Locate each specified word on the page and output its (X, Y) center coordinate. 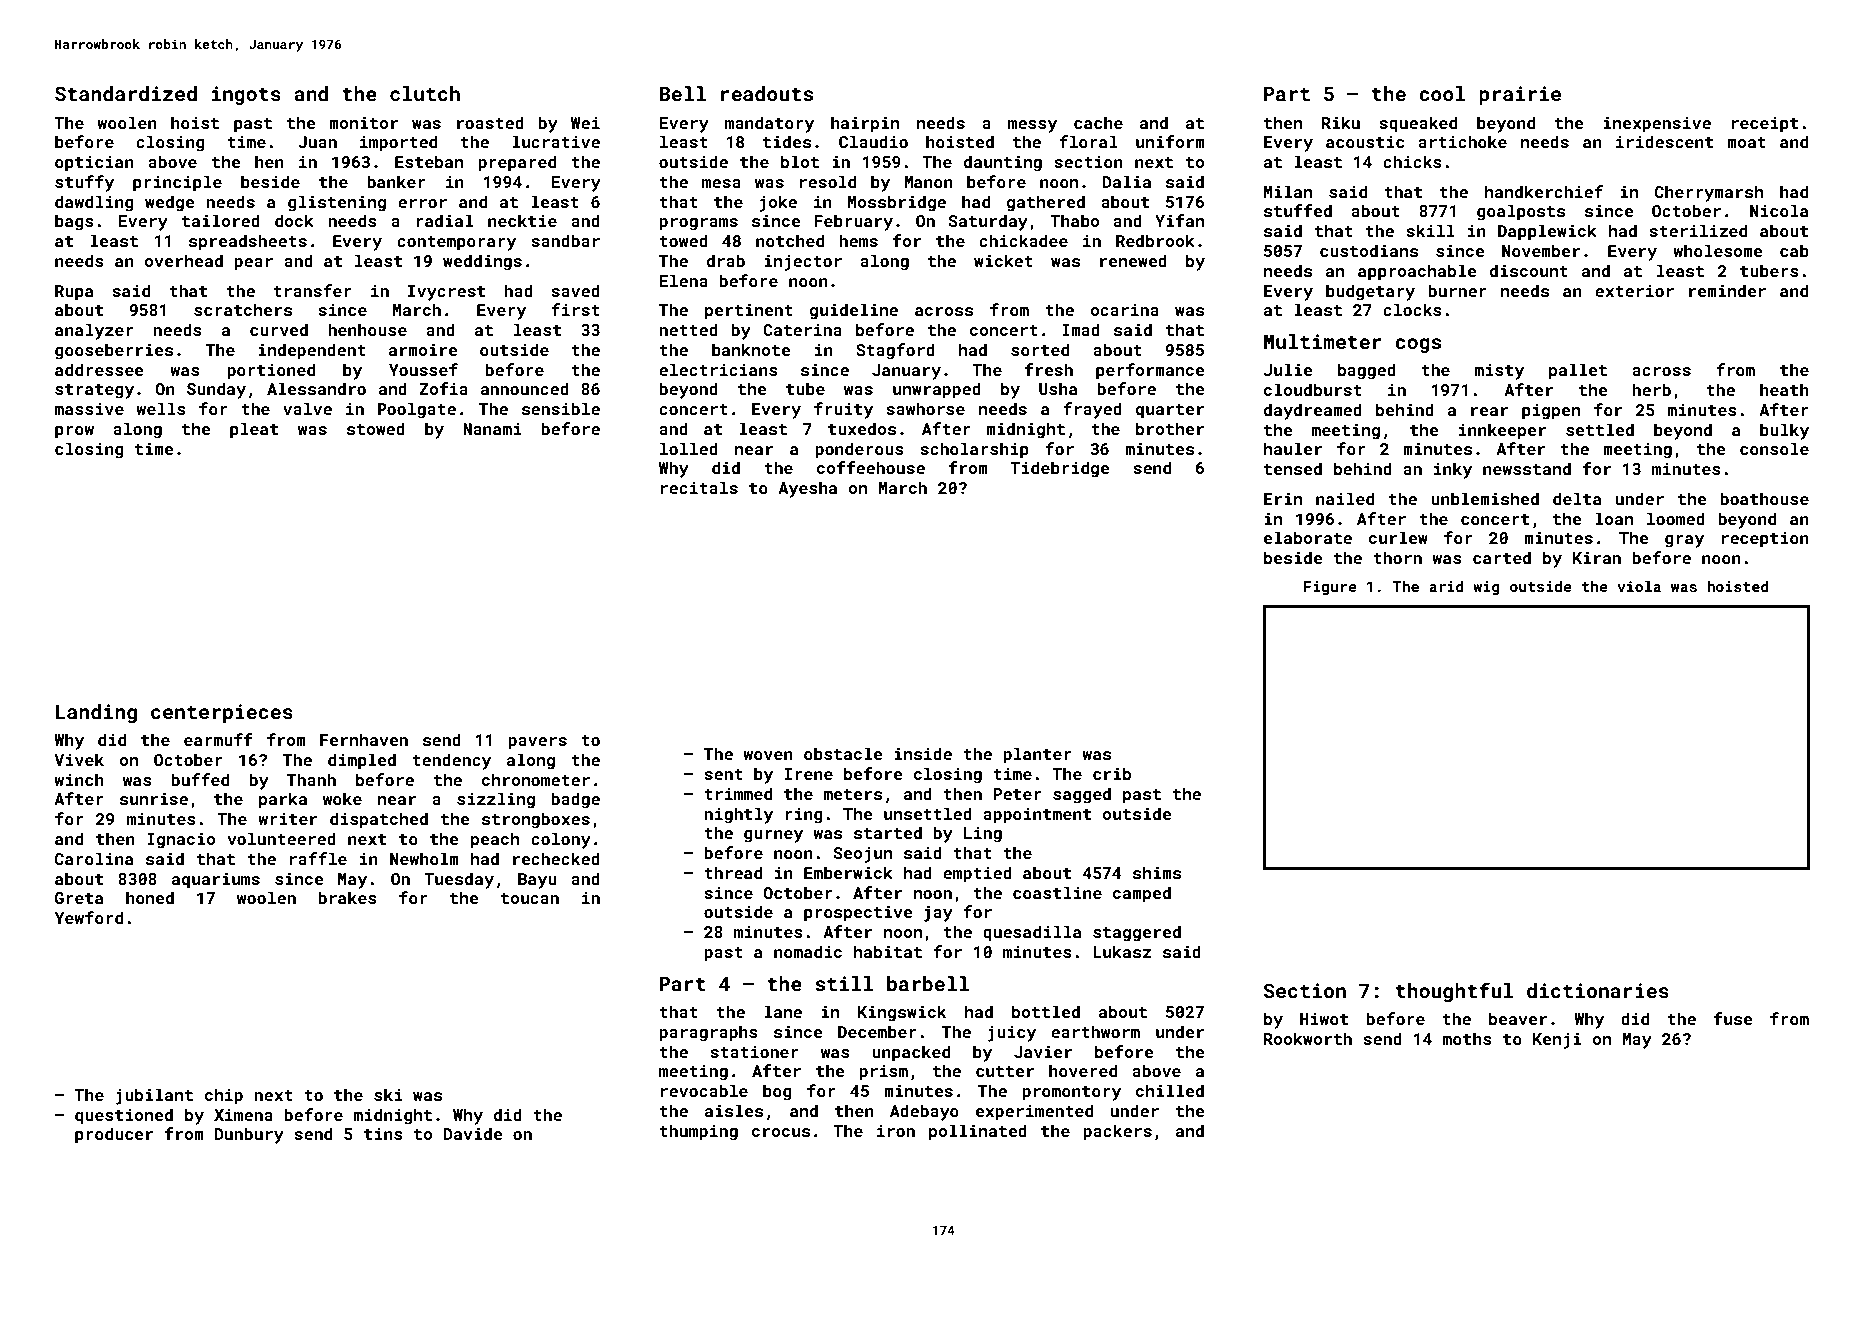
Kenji (1557, 1041)
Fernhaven (364, 739)
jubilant (154, 1096)
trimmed (738, 793)
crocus (781, 1132)
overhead (183, 260)
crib (1112, 773)
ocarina (1124, 310)
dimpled (362, 761)
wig (1486, 588)
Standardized (126, 93)
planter (1037, 755)
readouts (767, 93)
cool (1442, 93)
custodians (1369, 250)
